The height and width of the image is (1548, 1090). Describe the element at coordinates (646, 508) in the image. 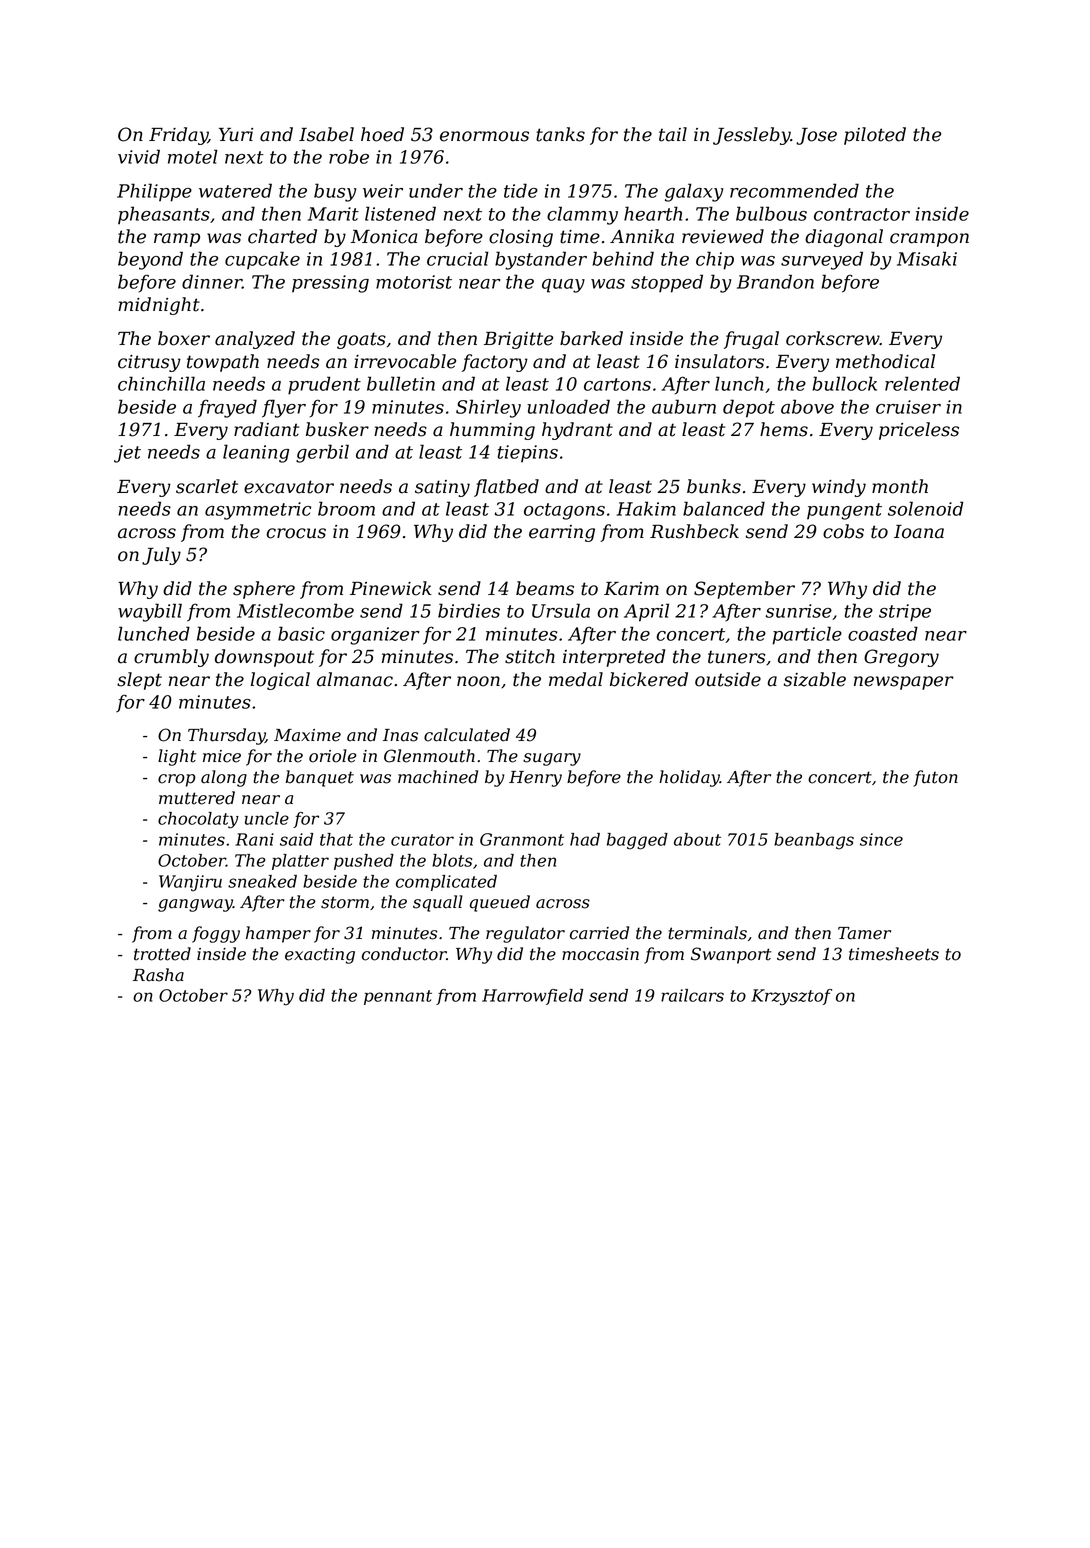

I see `Hakim` at that location.
